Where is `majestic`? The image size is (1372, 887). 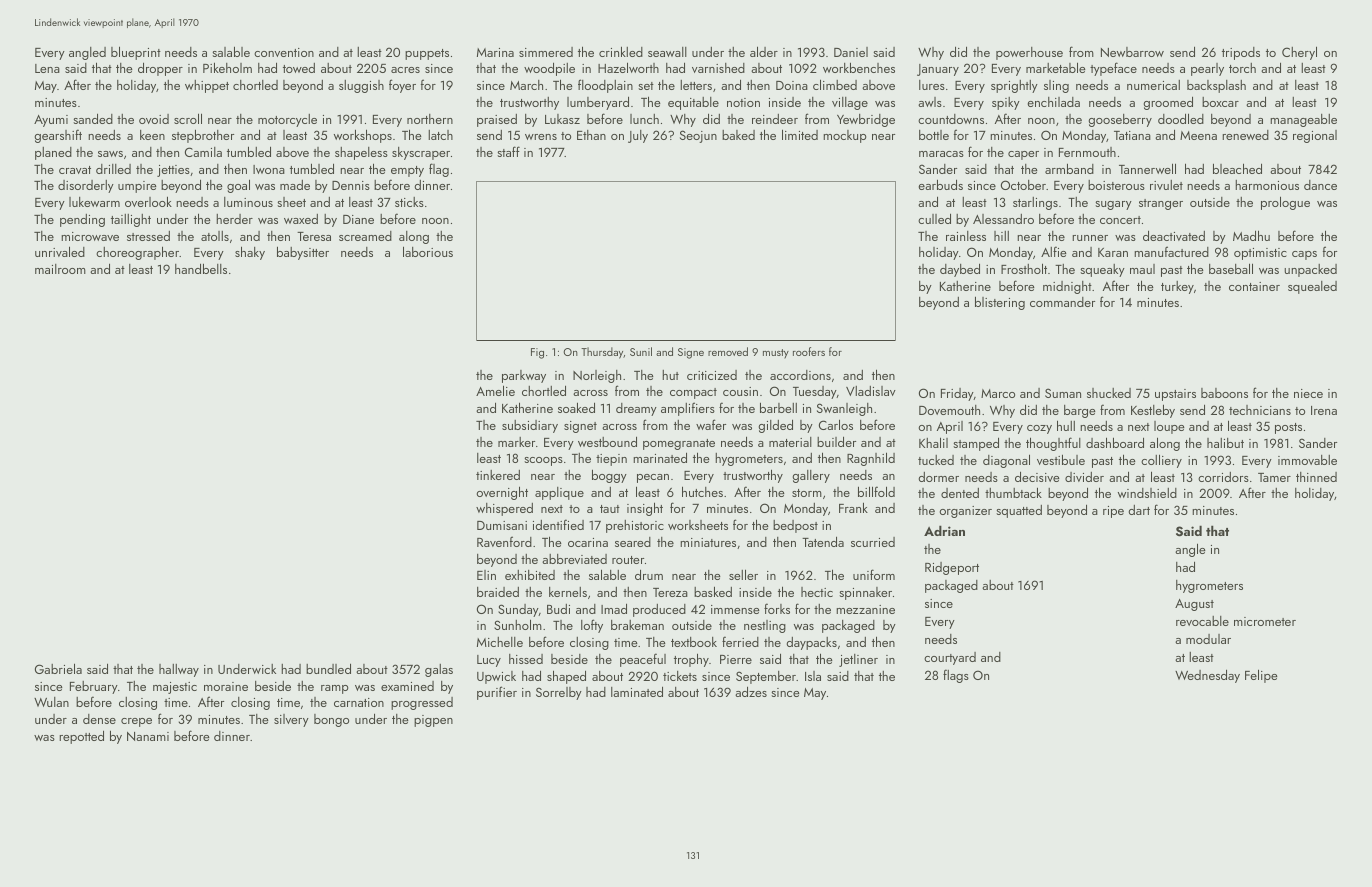 majestic is located at coordinates (175, 688).
